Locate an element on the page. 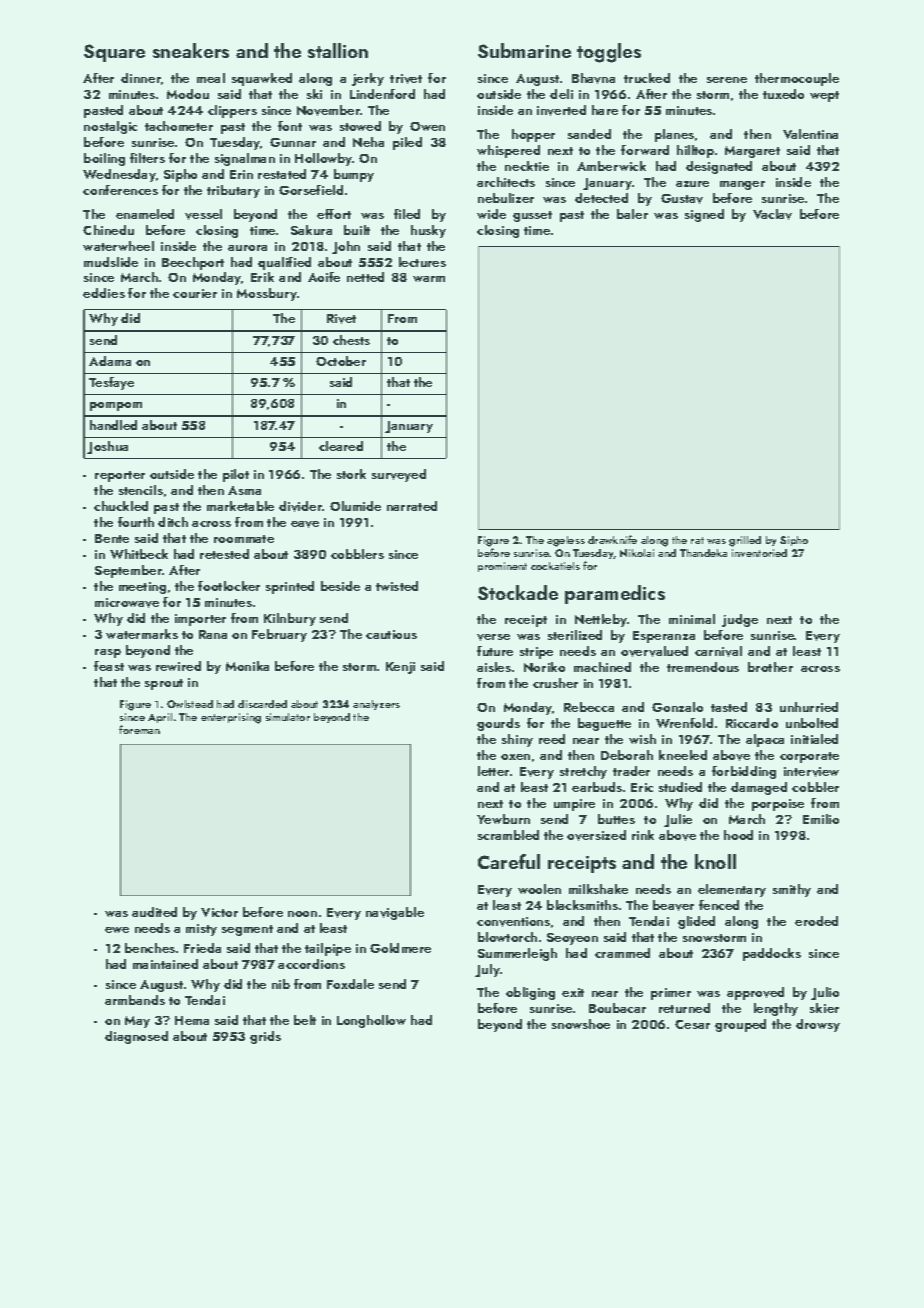  verse is located at coordinates (493, 637).
